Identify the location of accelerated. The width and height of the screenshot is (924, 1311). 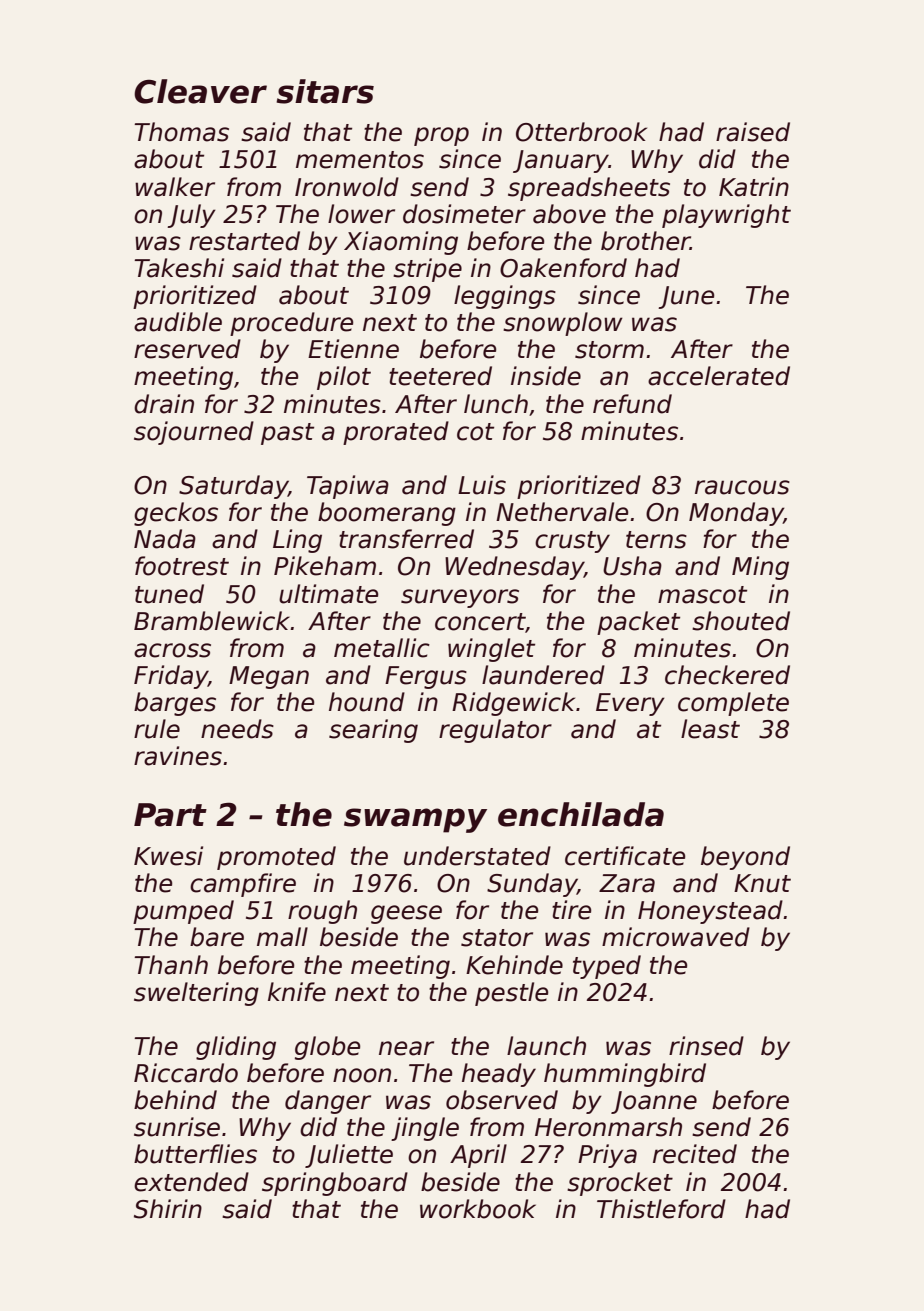
(719, 376).
